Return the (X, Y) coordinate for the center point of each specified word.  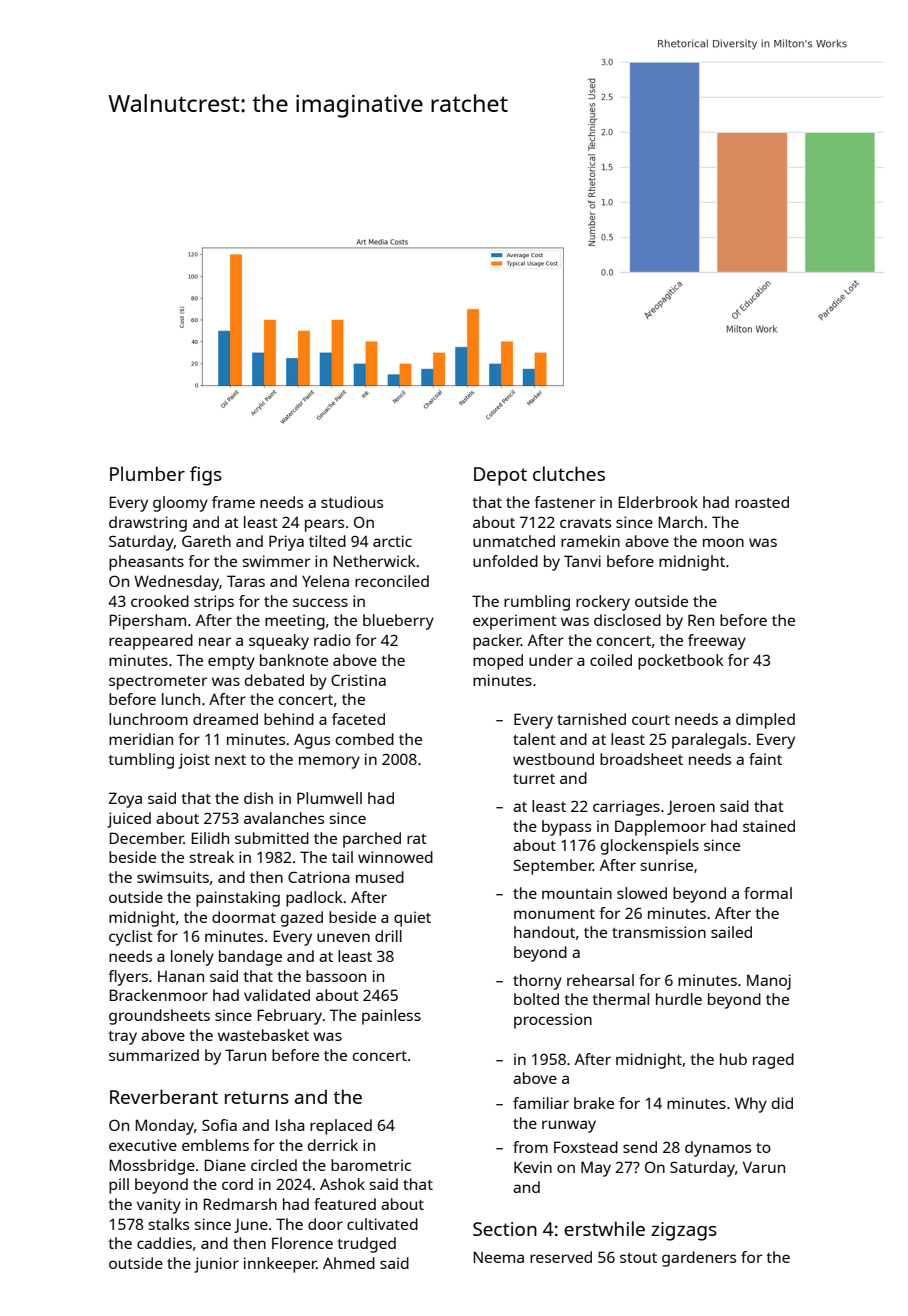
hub (733, 1059)
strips (214, 603)
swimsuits (173, 877)
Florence (302, 1243)
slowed (642, 893)
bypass (566, 828)
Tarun (245, 1055)
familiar (541, 1103)
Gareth (206, 541)
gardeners (699, 1259)
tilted (327, 541)
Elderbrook (658, 502)
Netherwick (374, 561)
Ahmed (349, 1263)
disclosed (627, 620)
